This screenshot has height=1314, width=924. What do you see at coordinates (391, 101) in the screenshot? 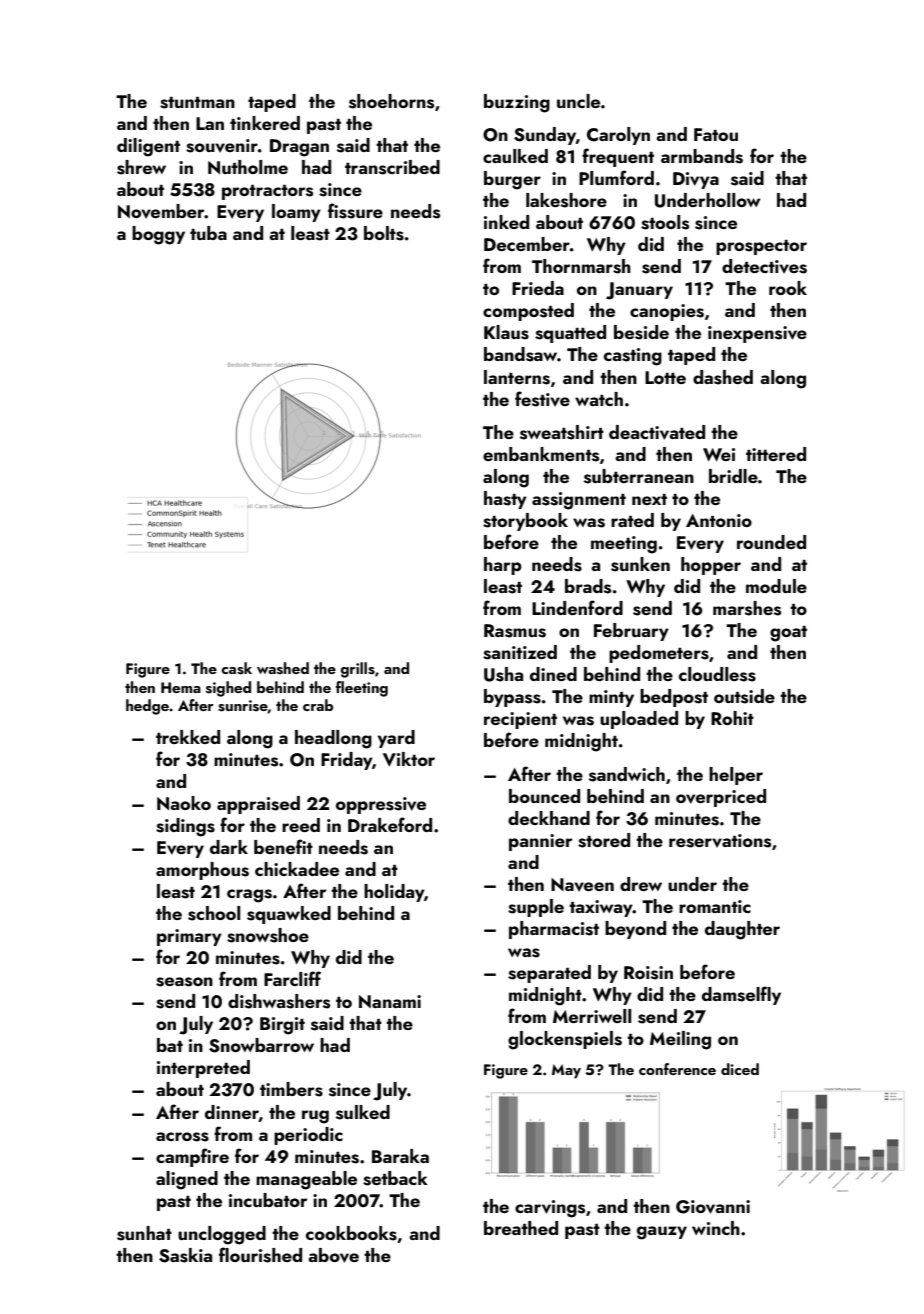
I see `shoehorns` at bounding box center [391, 101].
